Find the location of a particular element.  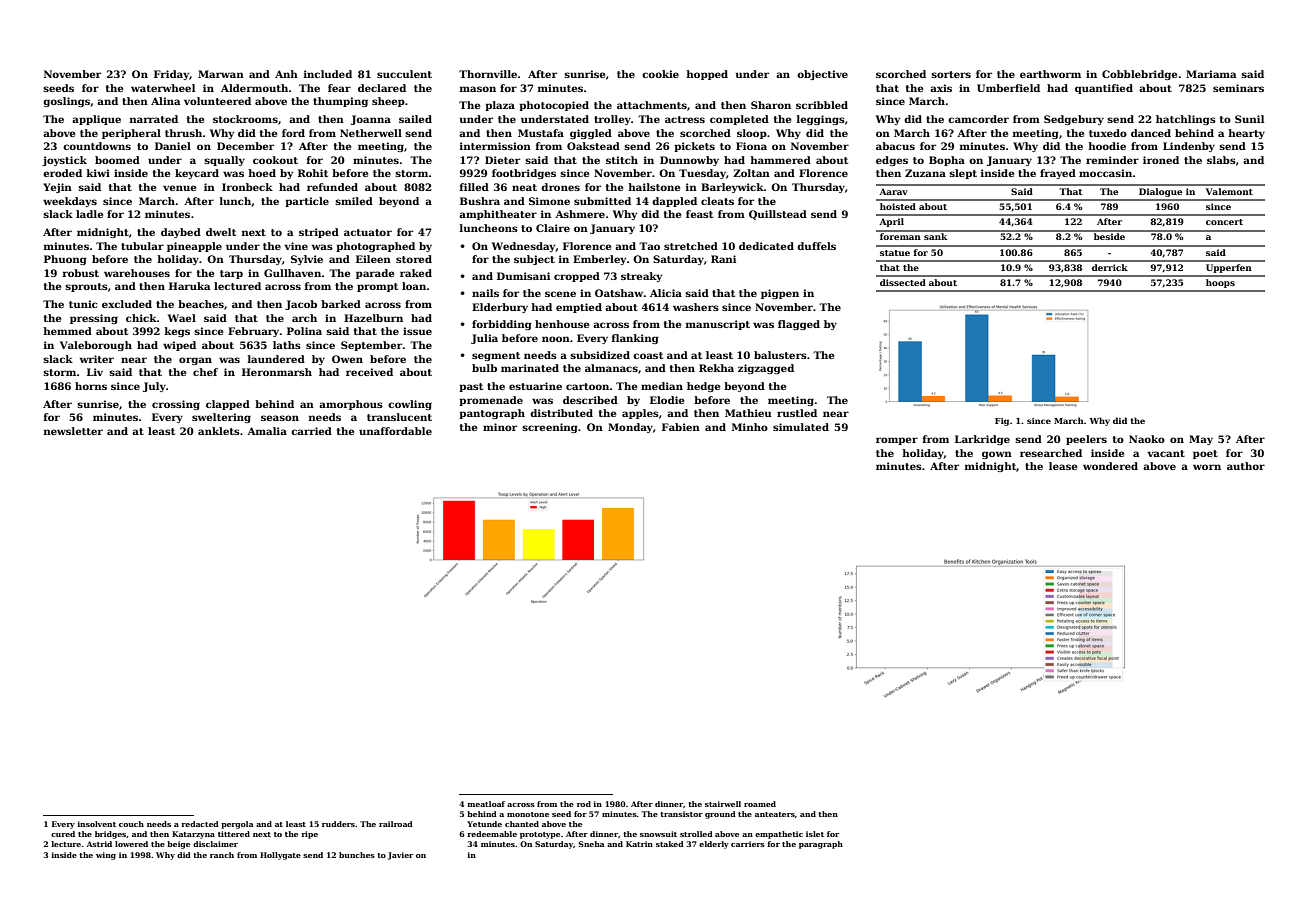

attachments is located at coordinates (652, 105).
